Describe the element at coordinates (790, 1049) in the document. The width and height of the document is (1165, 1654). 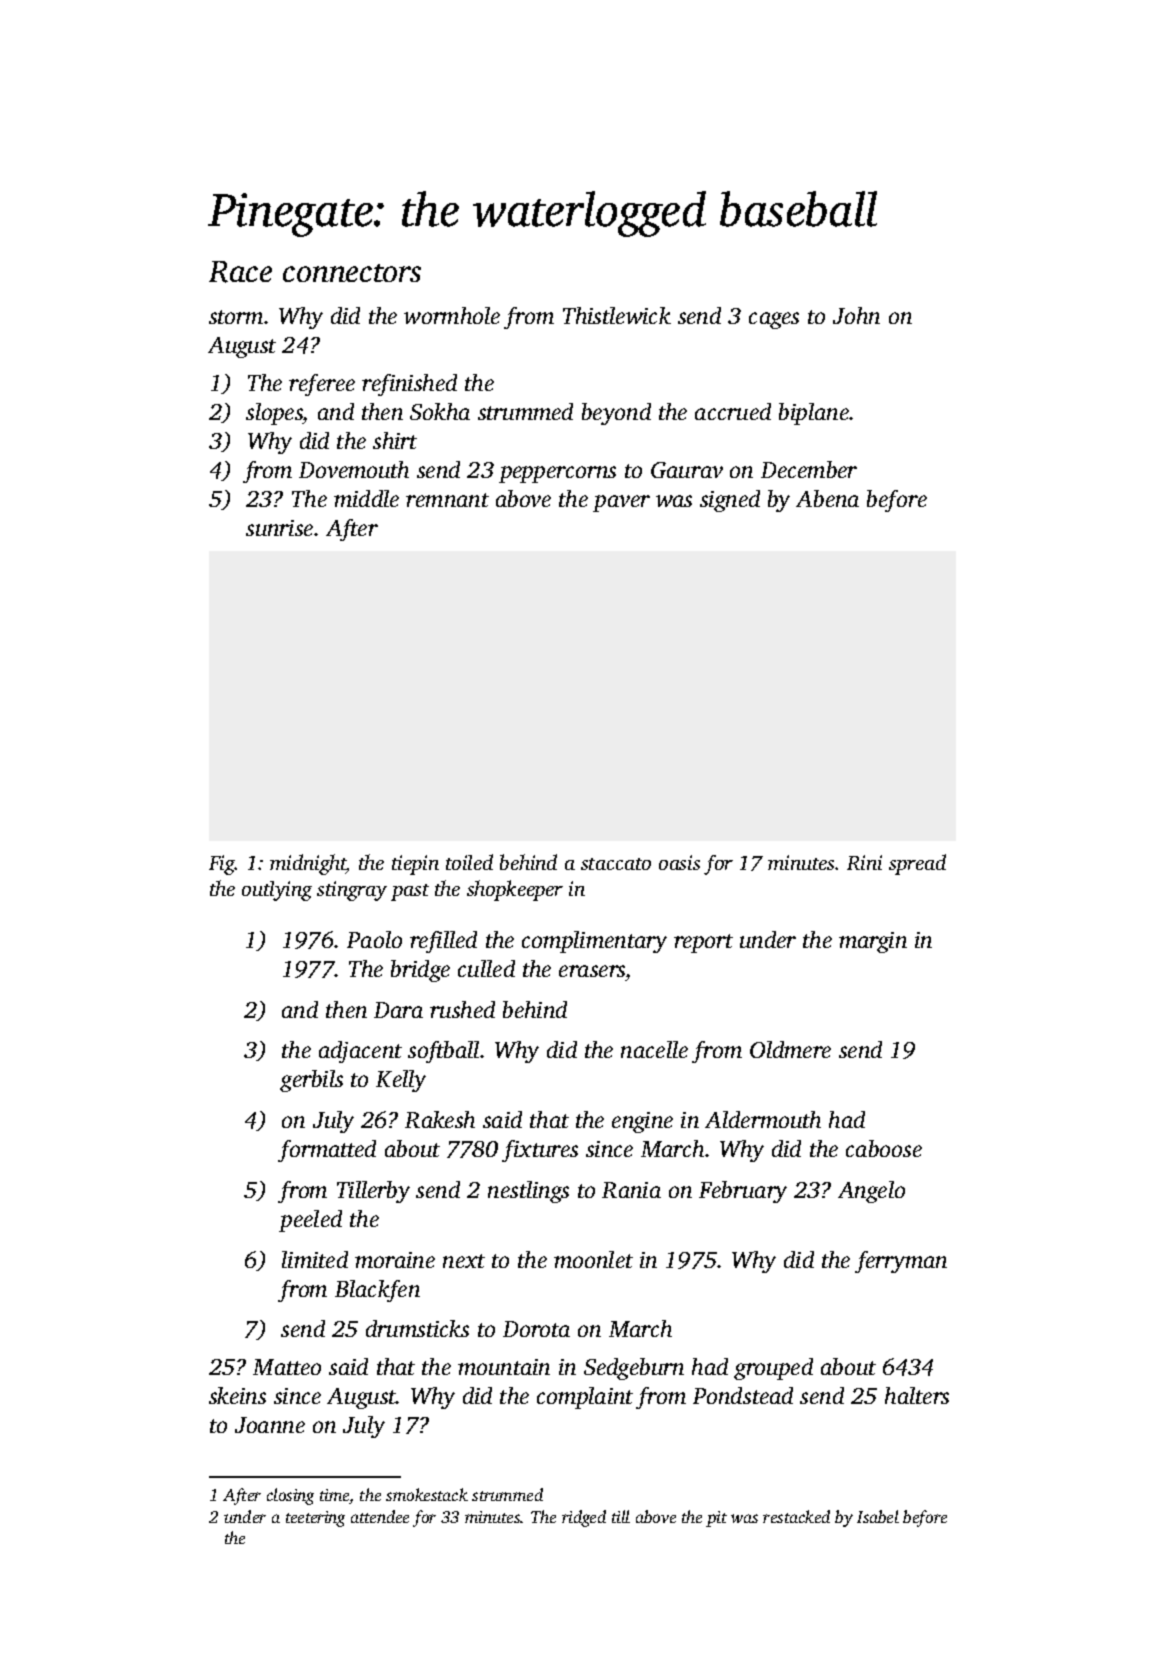
I see `Oldmere` at that location.
